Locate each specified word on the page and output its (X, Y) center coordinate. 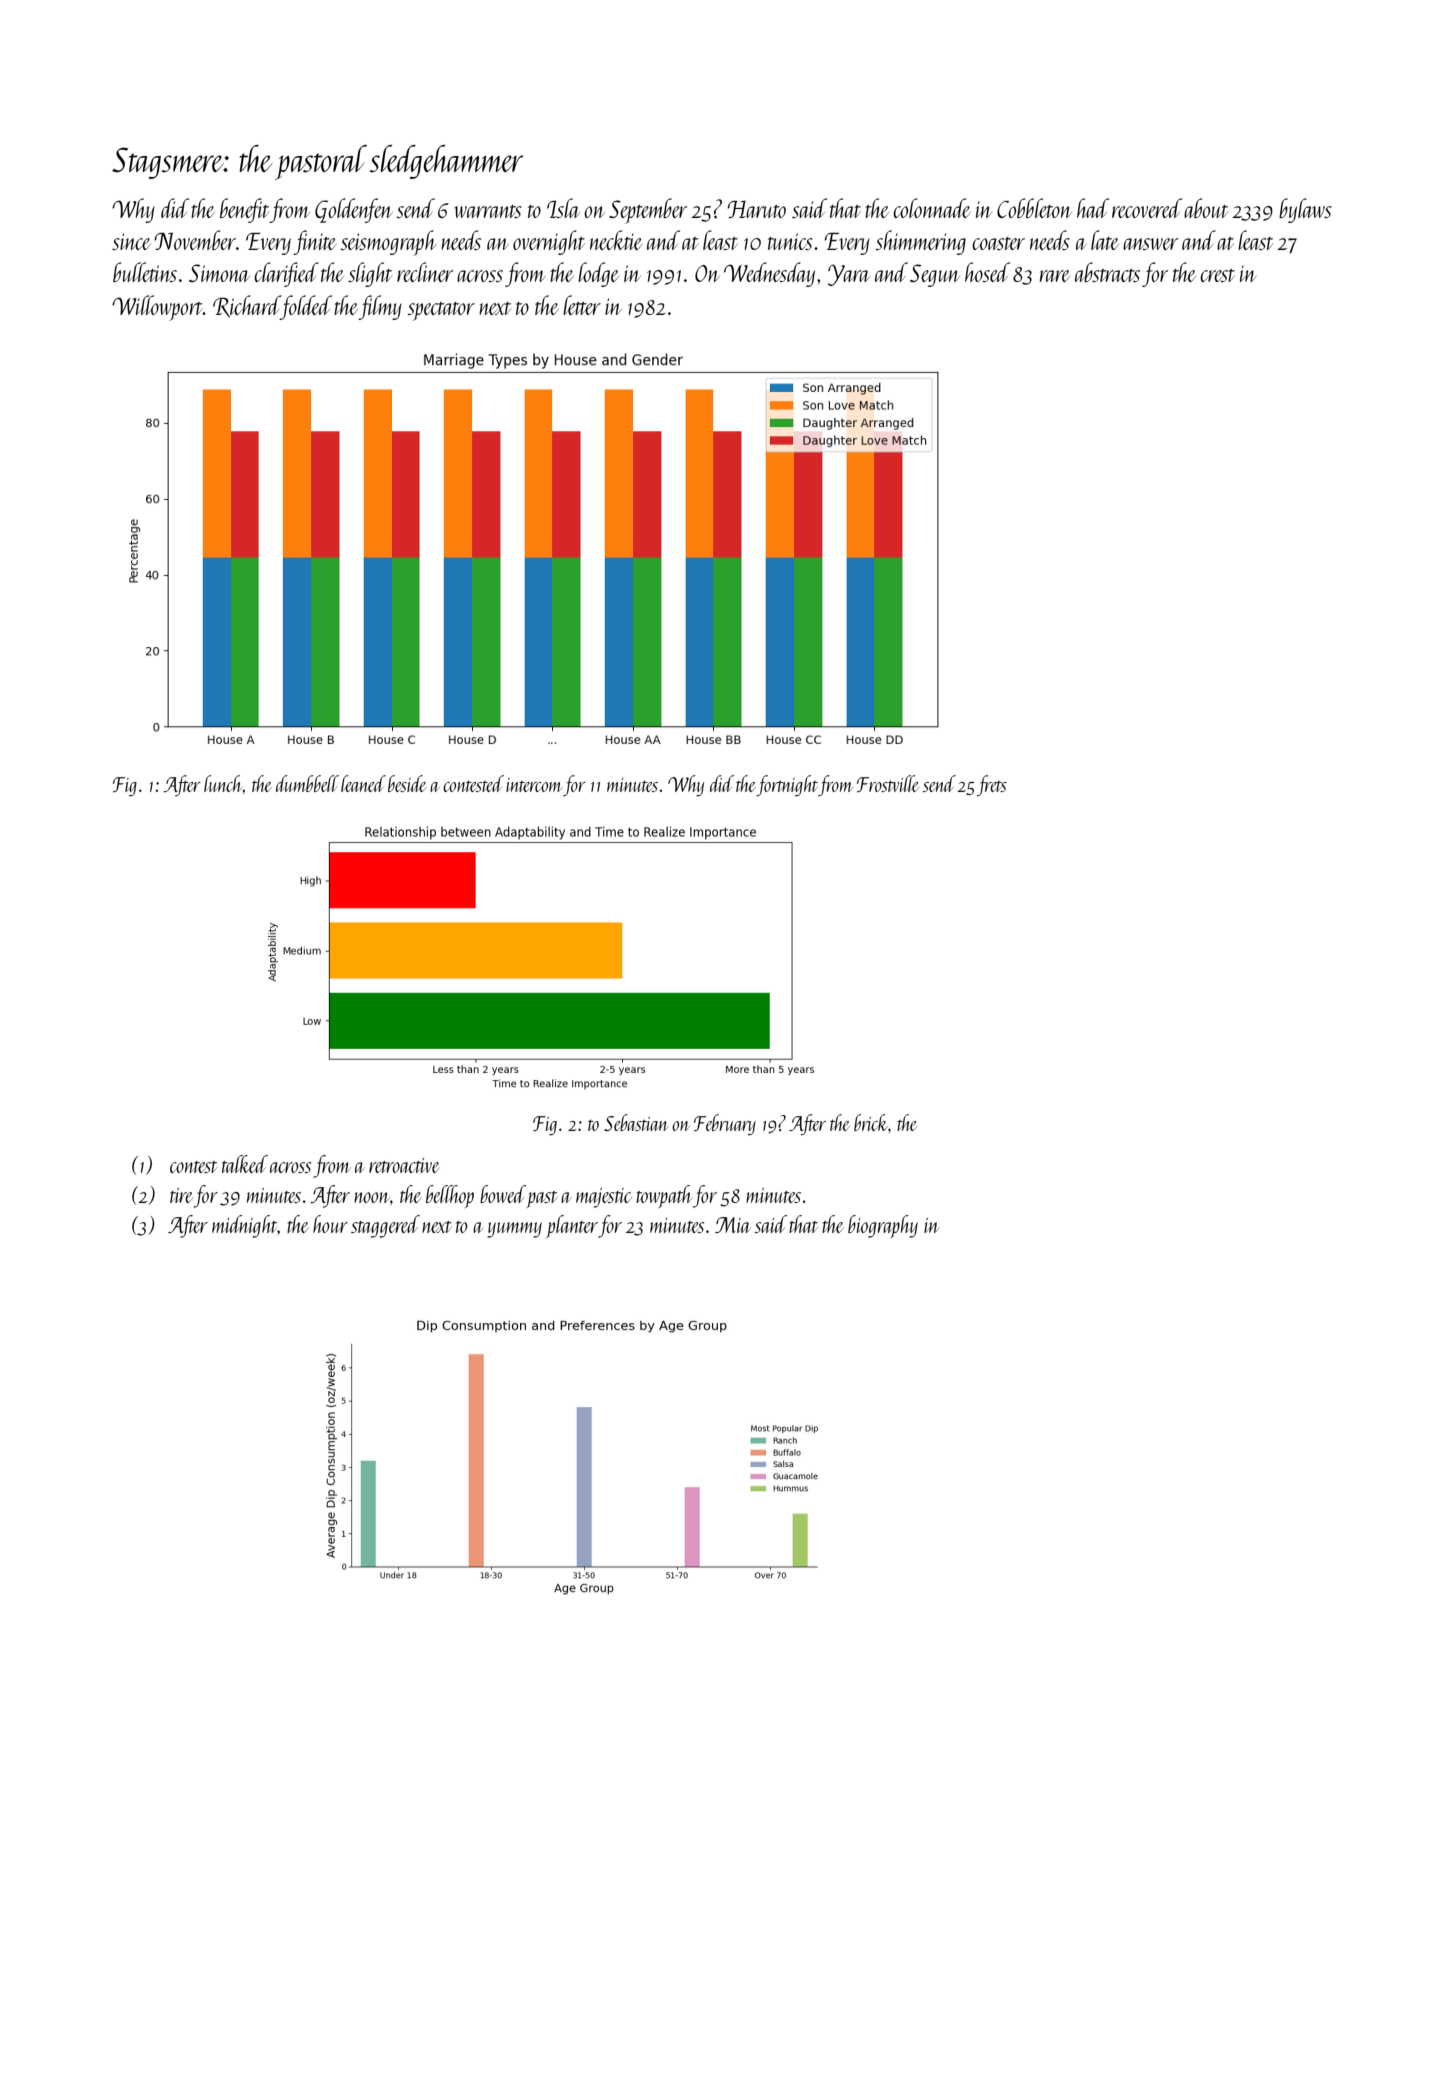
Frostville (888, 783)
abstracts (1107, 272)
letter (582, 305)
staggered (385, 1226)
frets (992, 785)
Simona (219, 273)
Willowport (157, 308)
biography (883, 1226)
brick (871, 1122)
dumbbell (307, 783)
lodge (598, 274)
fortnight (787, 785)
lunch (223, 783)
